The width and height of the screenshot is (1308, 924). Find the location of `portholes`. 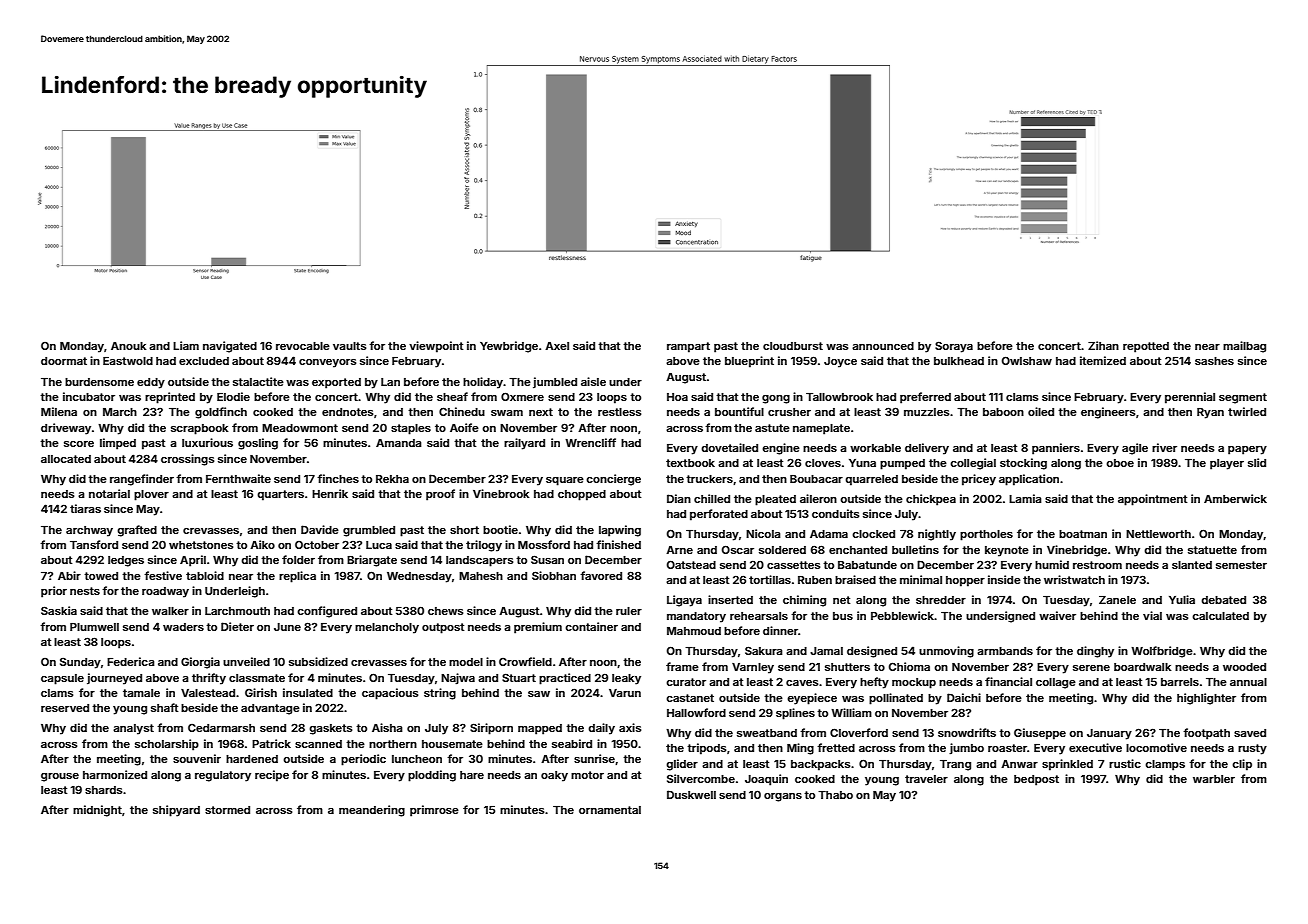

portholes is located at coordinates (986, 535).
